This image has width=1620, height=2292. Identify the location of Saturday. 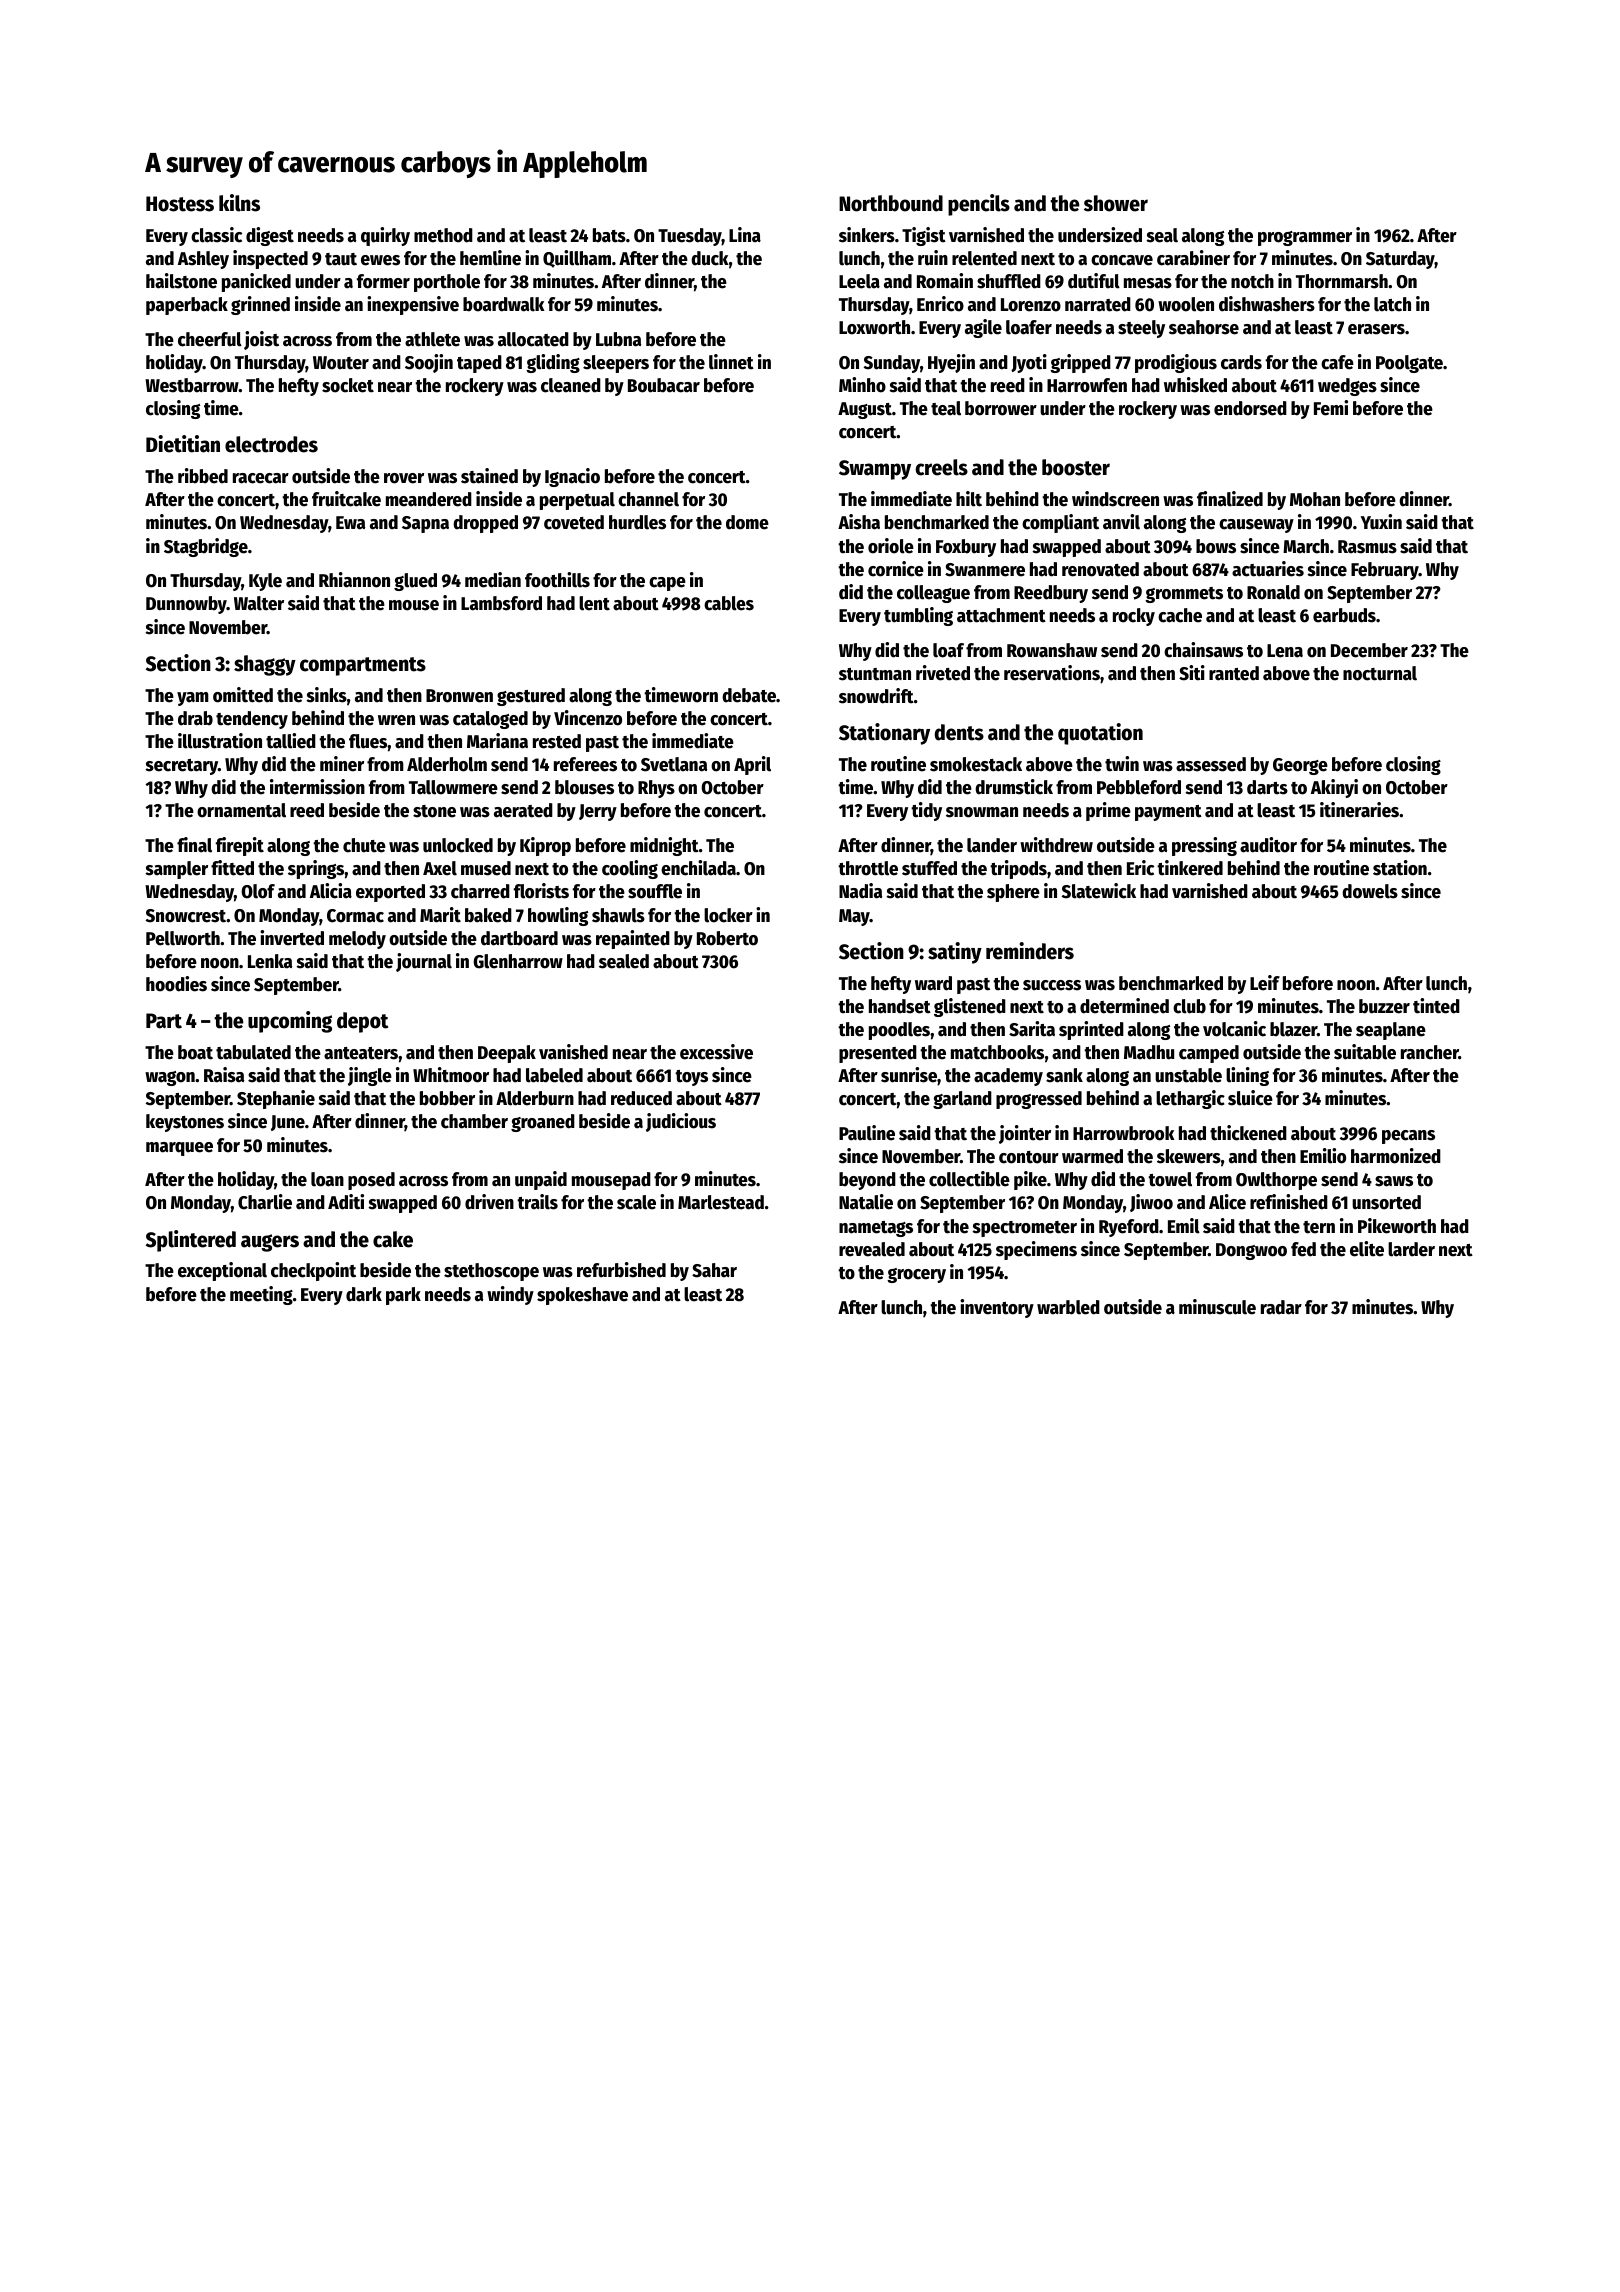
(1400, 260).
